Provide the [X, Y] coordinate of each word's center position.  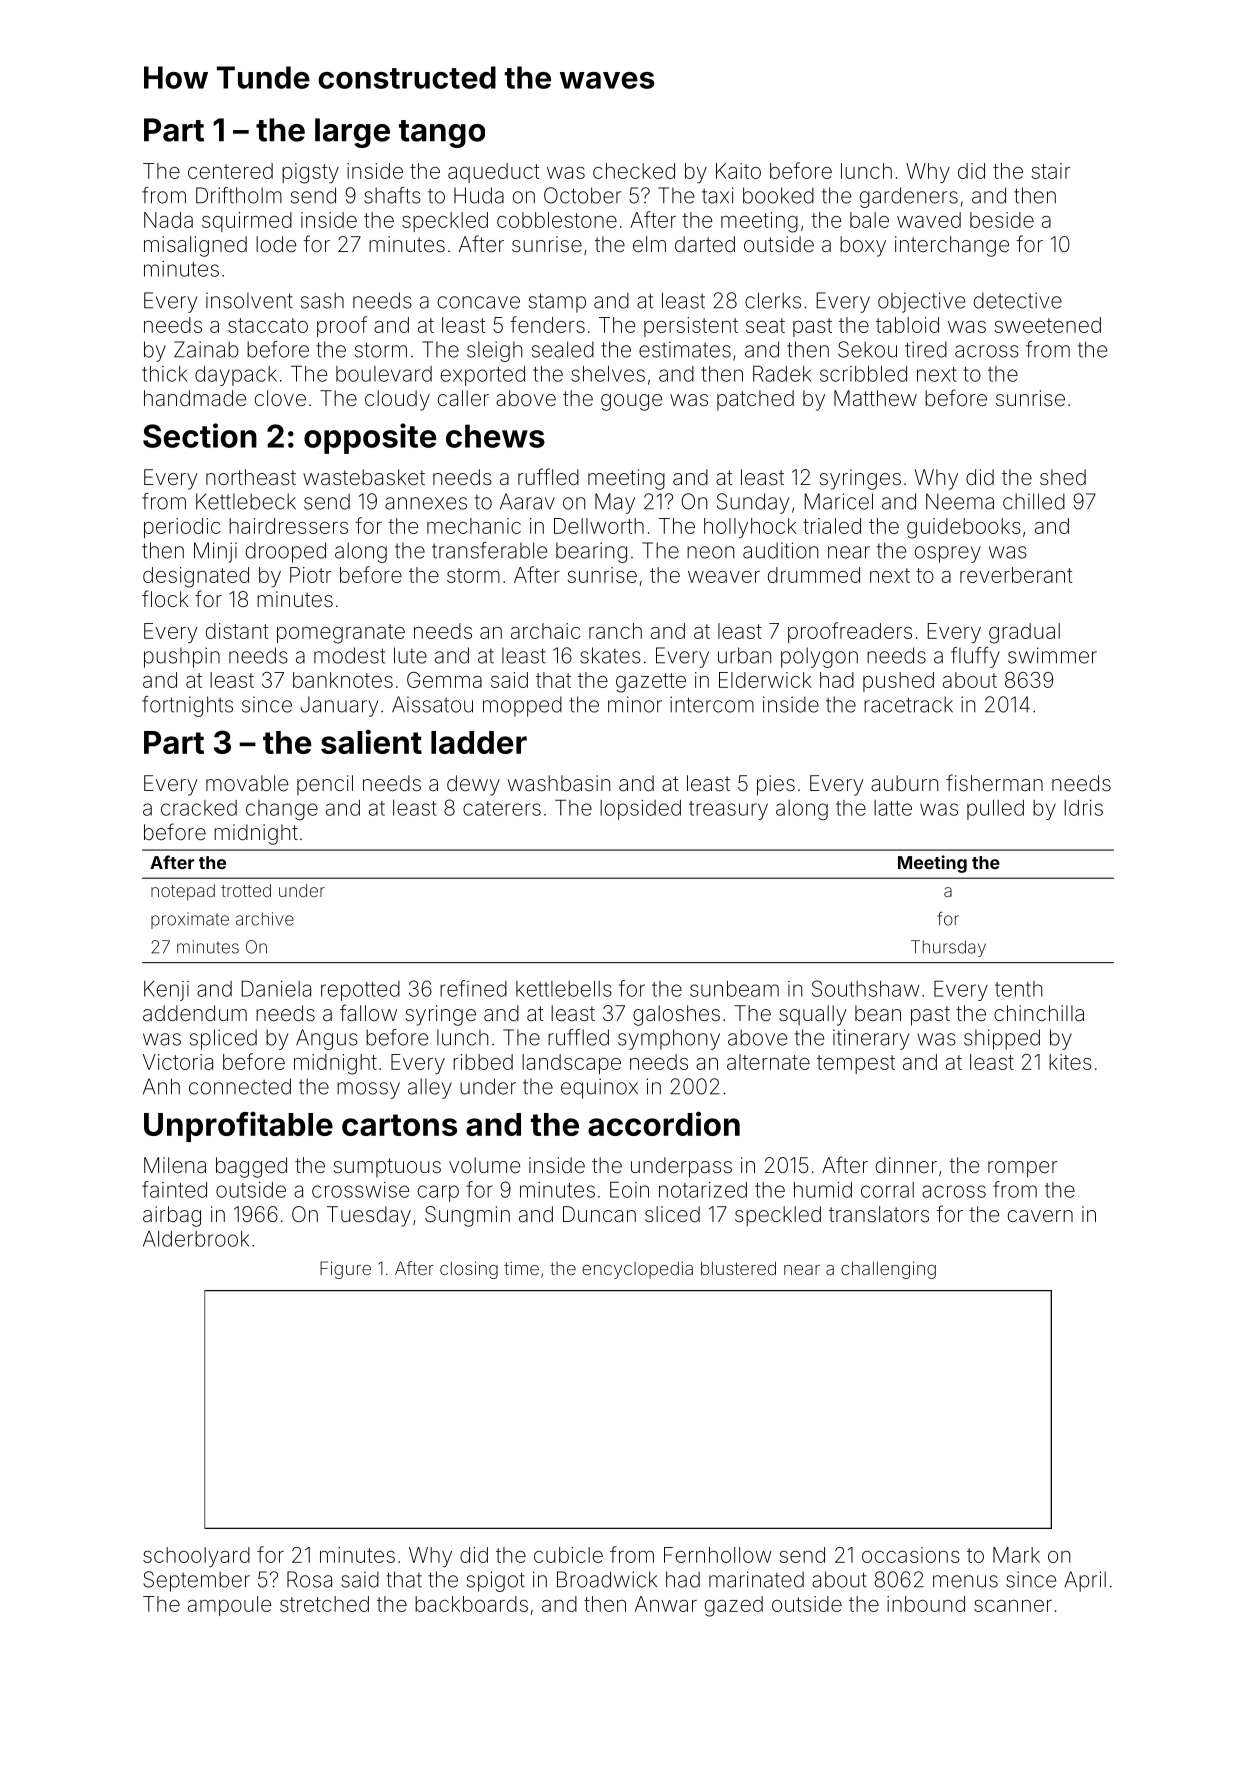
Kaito [738, 171]
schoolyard [196, 1557]
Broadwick [607, 1579]
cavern [1040, 1216]
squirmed [247, 222]
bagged [251, 1167]
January [339, 706]
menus [965, 1581]
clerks [773, 300]
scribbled [863, 374]
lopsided [640, 810]
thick [164, 374]
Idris [1084, 808]
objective [921, 302]
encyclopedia [637, 1270]
